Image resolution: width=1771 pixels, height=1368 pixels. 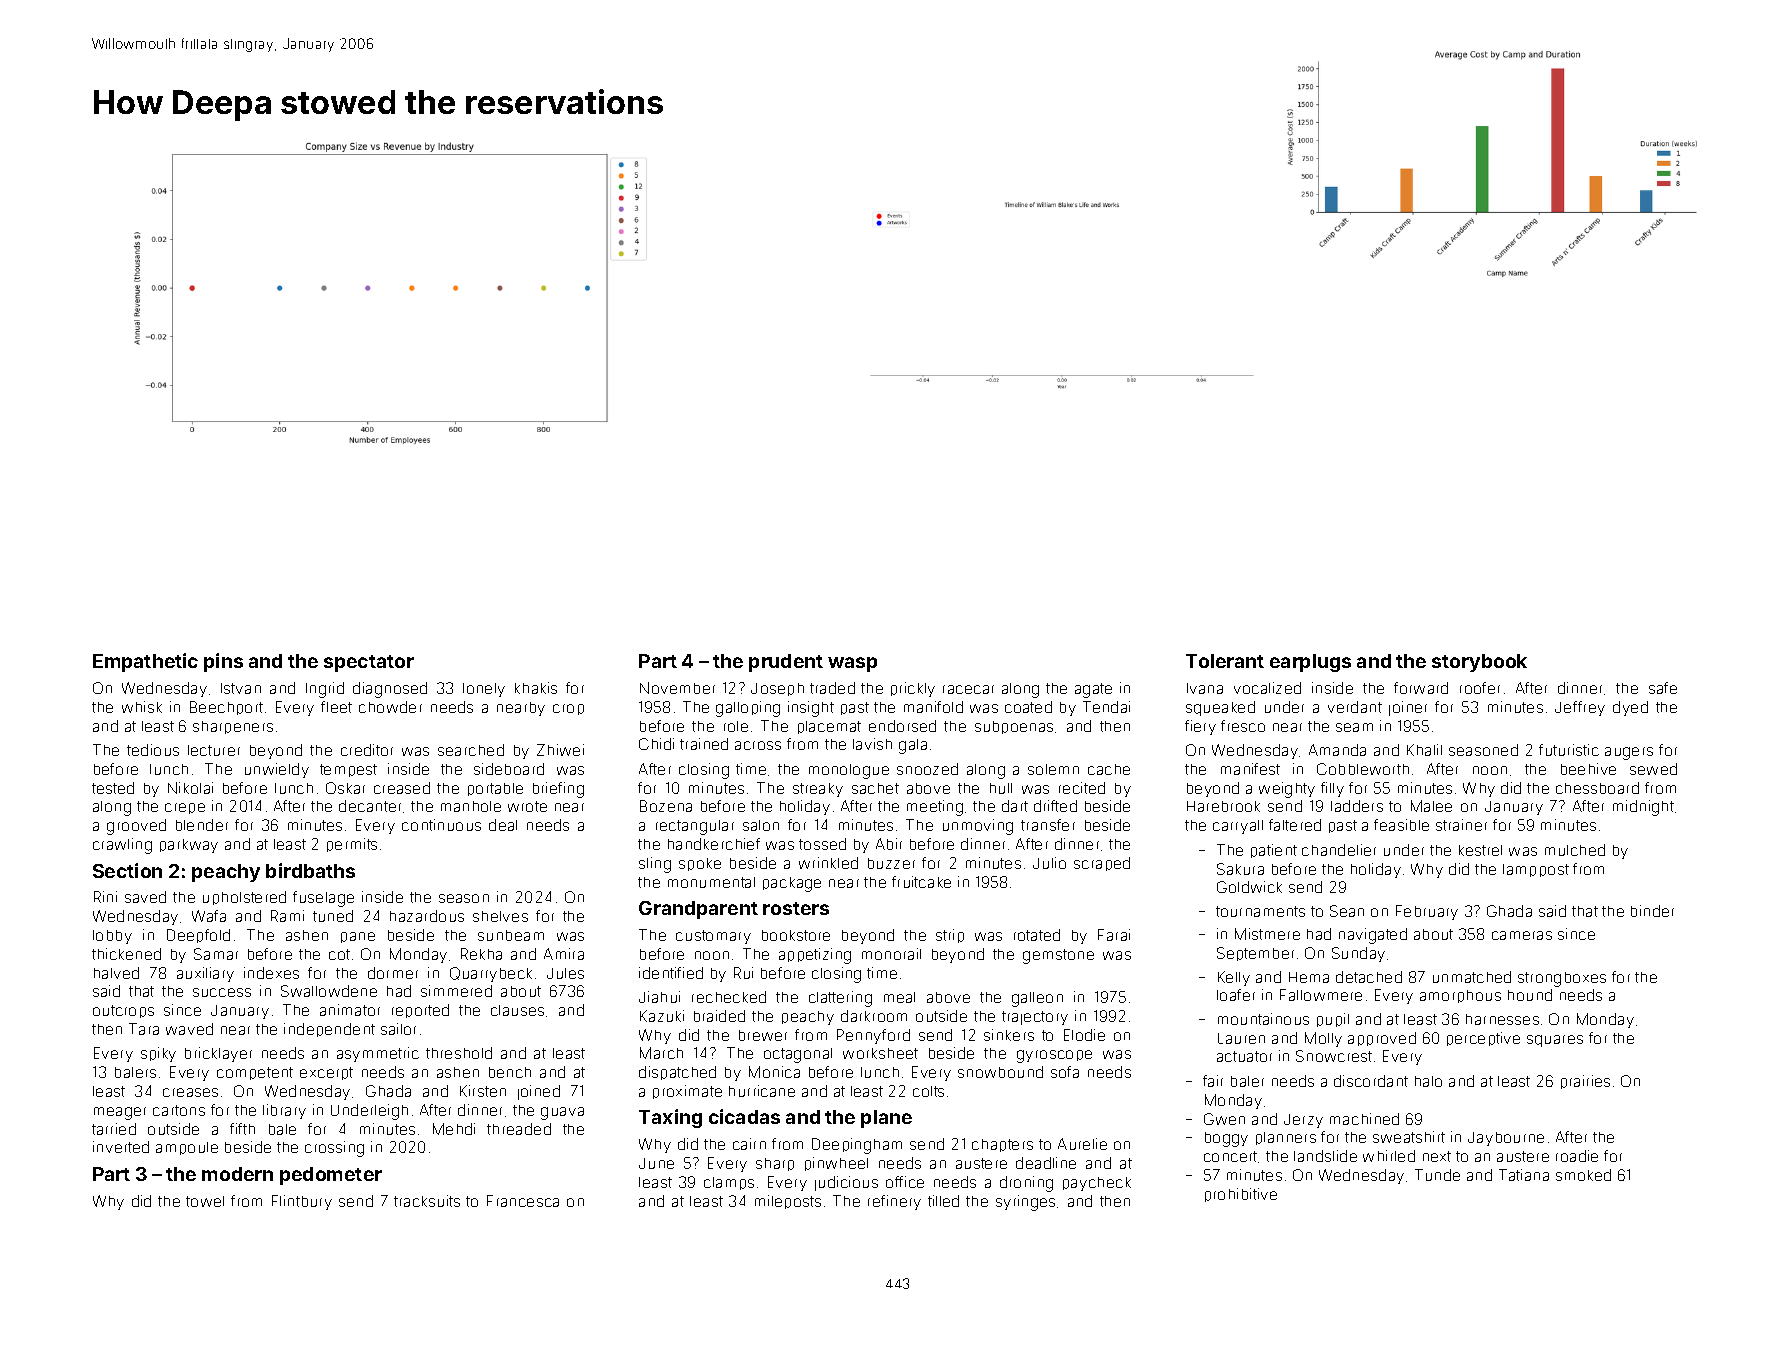 What do you see at coordinates (1663, 688) in the image?
I see `safe` at bounding box center [1663, 688].
